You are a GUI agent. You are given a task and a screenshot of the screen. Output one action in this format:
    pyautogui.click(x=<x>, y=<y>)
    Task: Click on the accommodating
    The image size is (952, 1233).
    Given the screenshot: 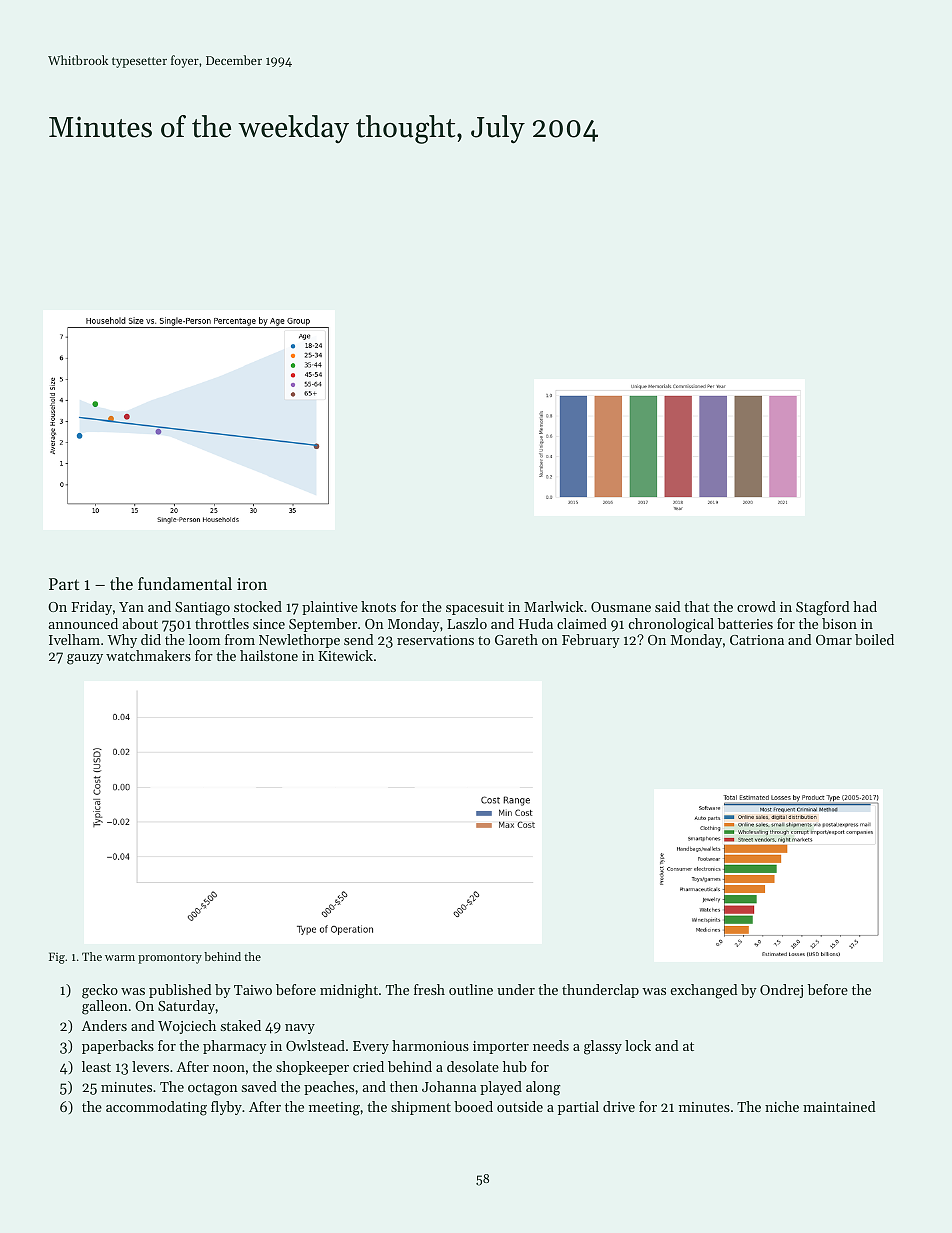 What is the action you would take?
    pyautogui.click(x=156, y=1108)
